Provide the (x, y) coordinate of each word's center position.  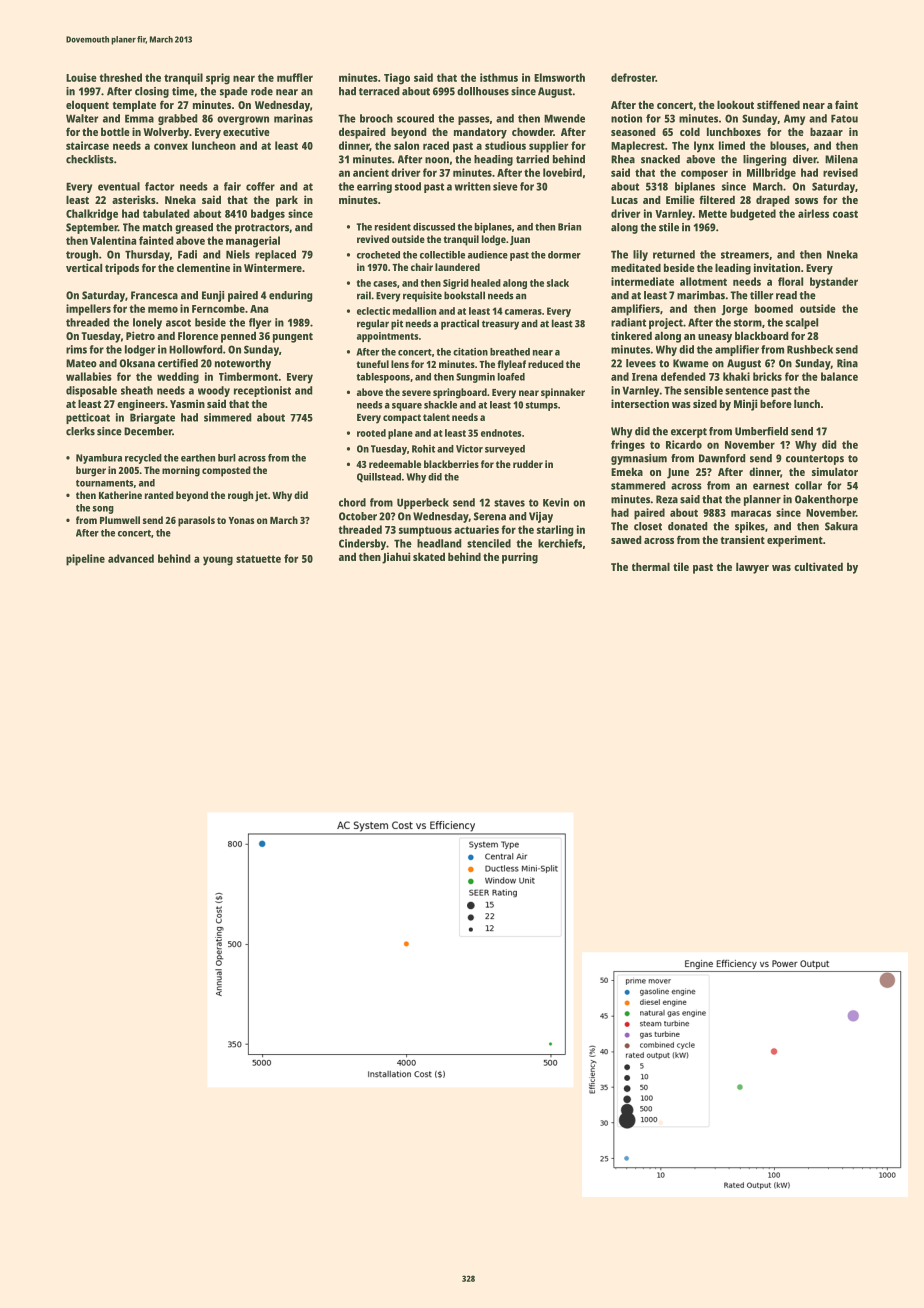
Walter (82, 118)
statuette (258, 559)
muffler (295, 77)
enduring (290, 296)
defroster (633, 77)
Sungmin (475, 378)
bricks (767, 376)
